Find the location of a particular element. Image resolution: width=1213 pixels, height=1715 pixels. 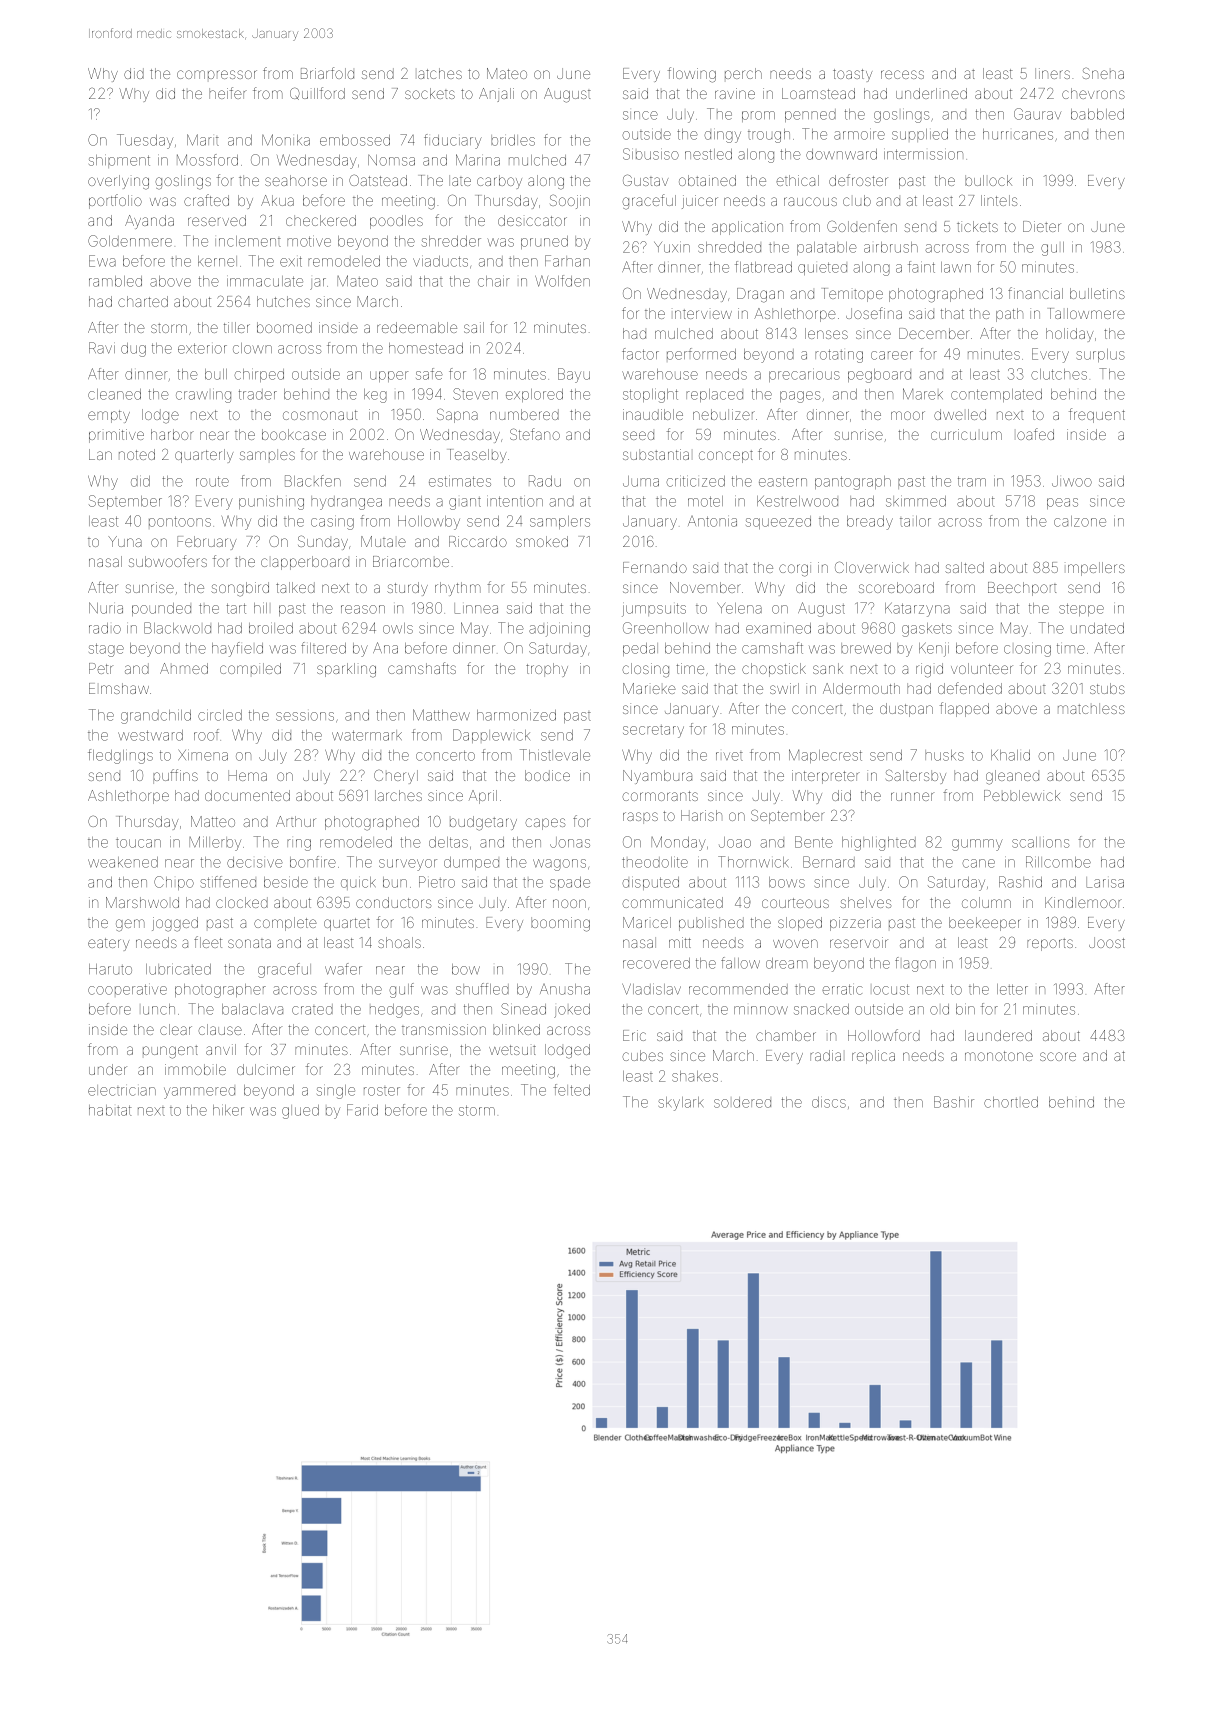

Antonia is located at coordinates (712, 521).
